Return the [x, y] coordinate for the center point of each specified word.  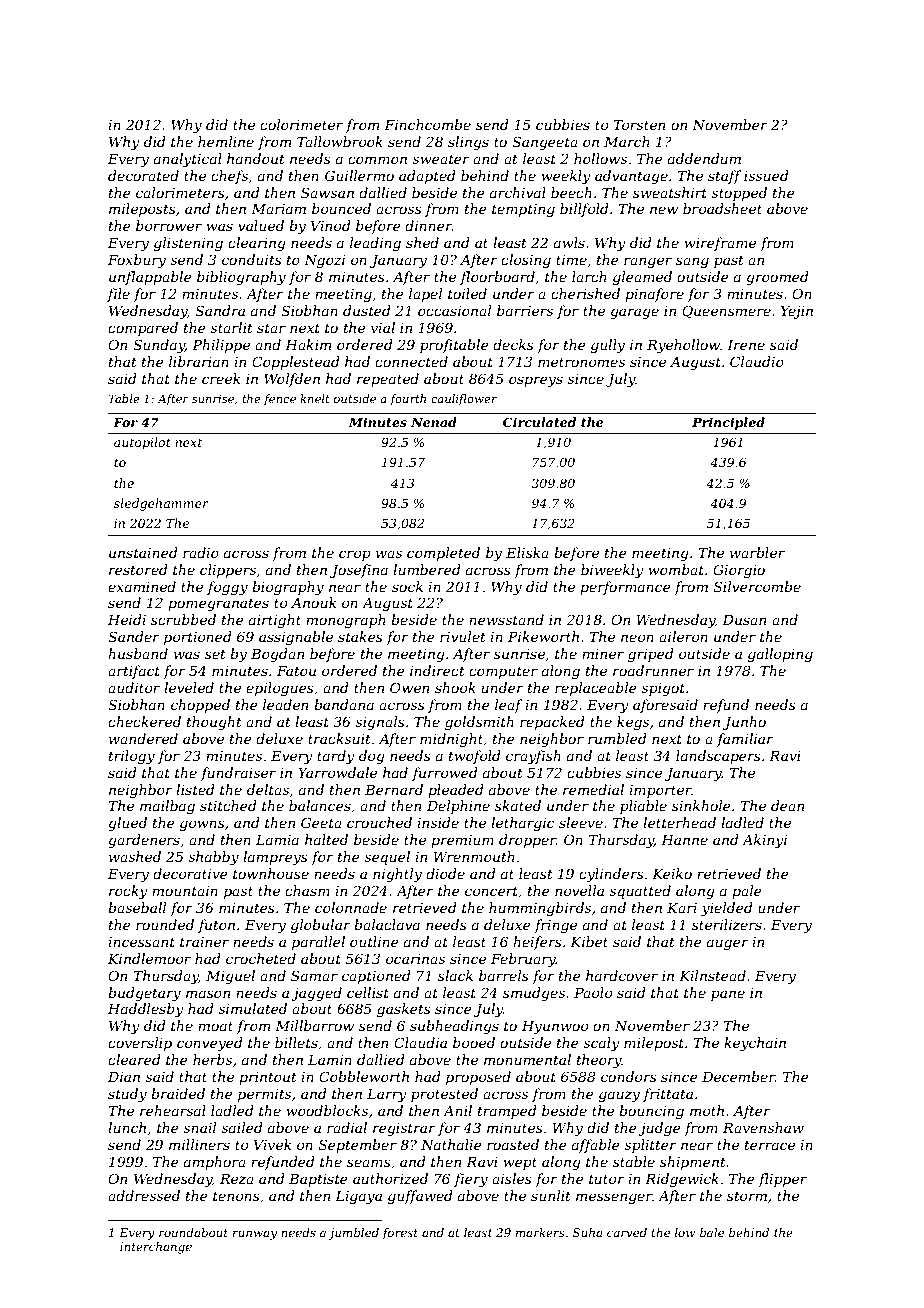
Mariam [278, 209]
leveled [189, 687]
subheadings [454, 1027]
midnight [451, 740]
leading [375, 244]
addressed [144, 1195]
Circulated [539, 422]
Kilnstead [712, 975]
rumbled [617, 738]
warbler [757, 552]
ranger [648, 262]
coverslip [140, 1044]
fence [280, 400]
